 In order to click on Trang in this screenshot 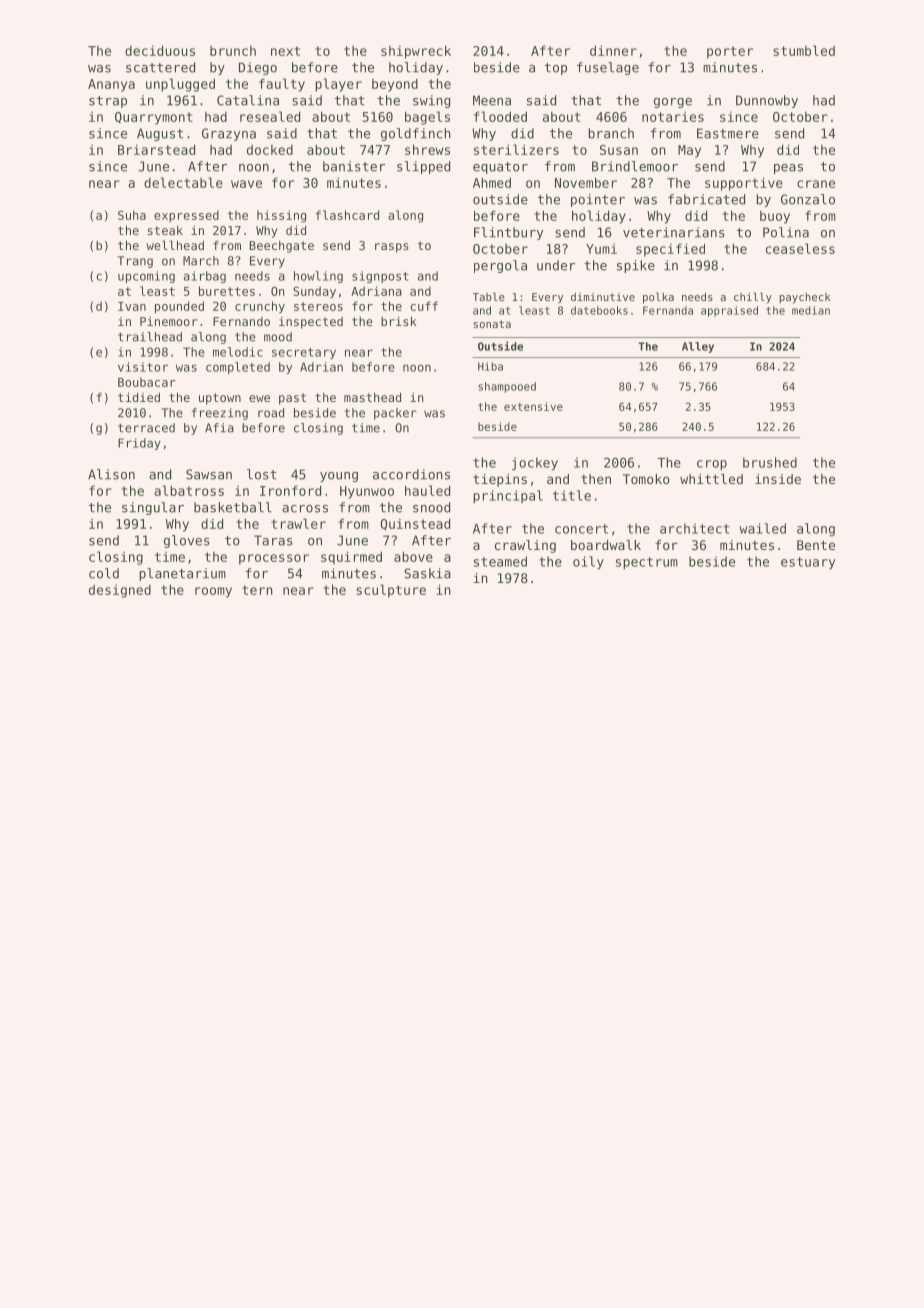, I will do `click(135, 262)`.
